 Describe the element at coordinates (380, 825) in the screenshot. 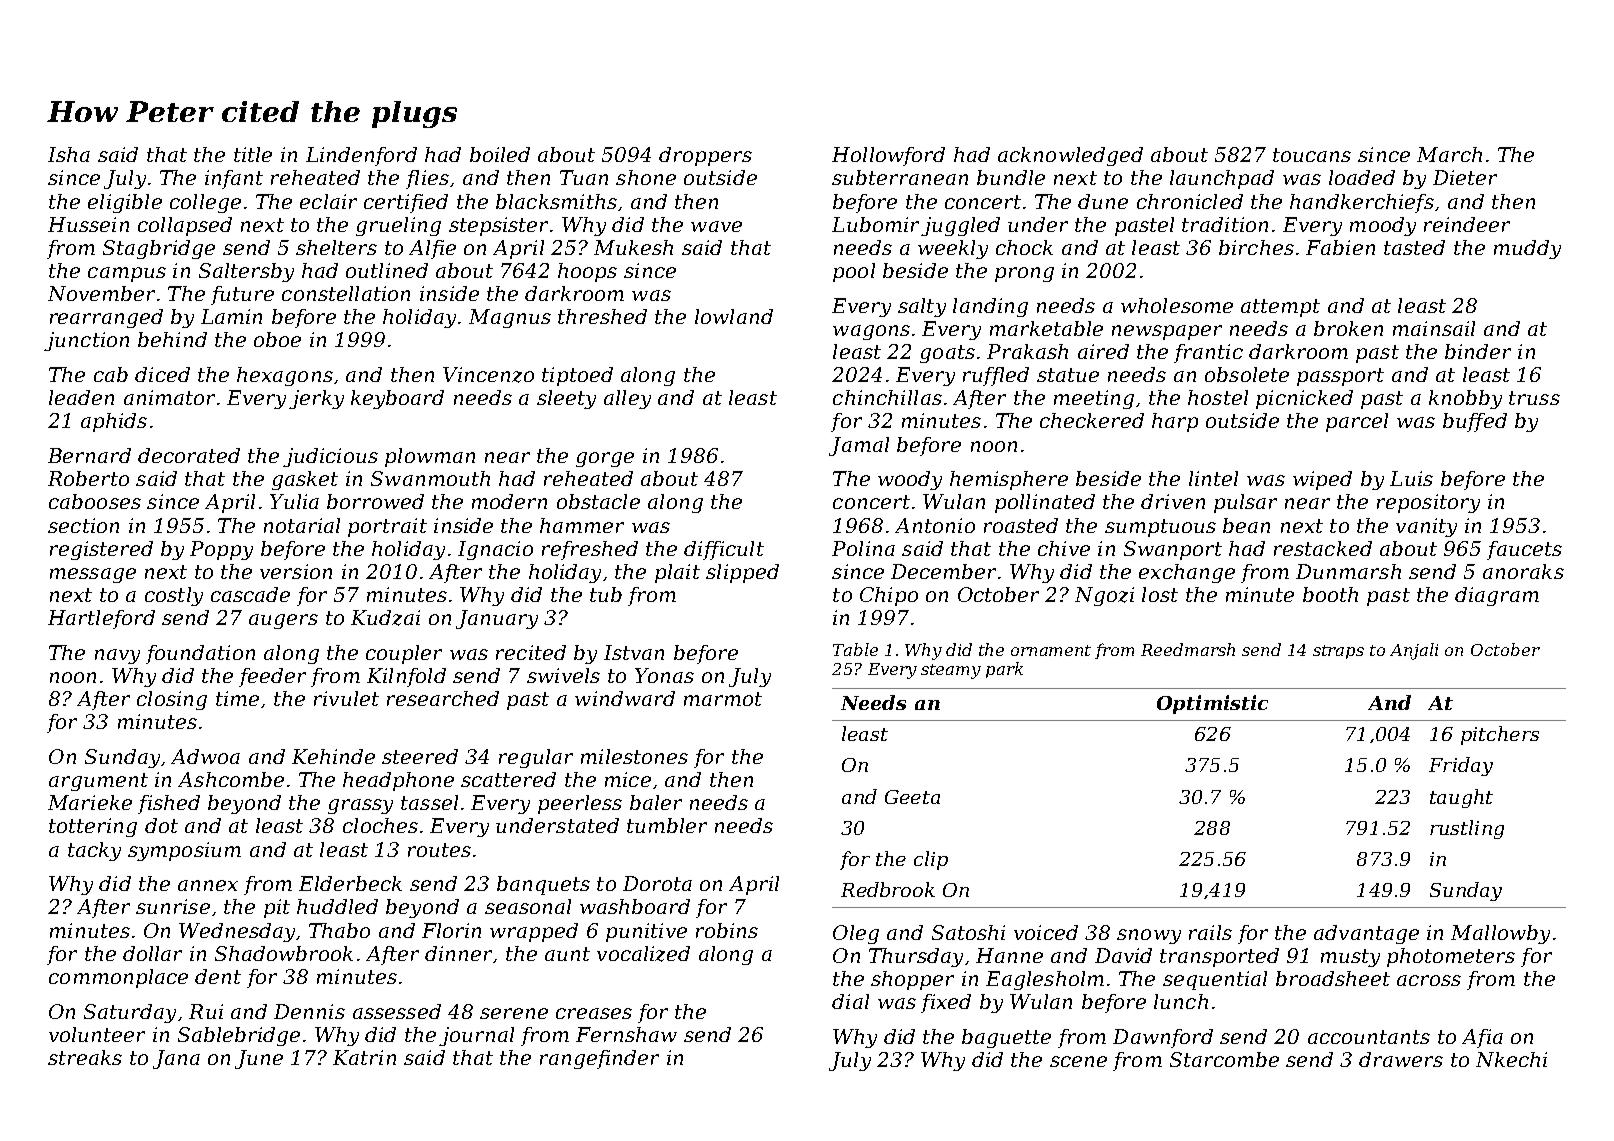

I see `cloches` at that location.
